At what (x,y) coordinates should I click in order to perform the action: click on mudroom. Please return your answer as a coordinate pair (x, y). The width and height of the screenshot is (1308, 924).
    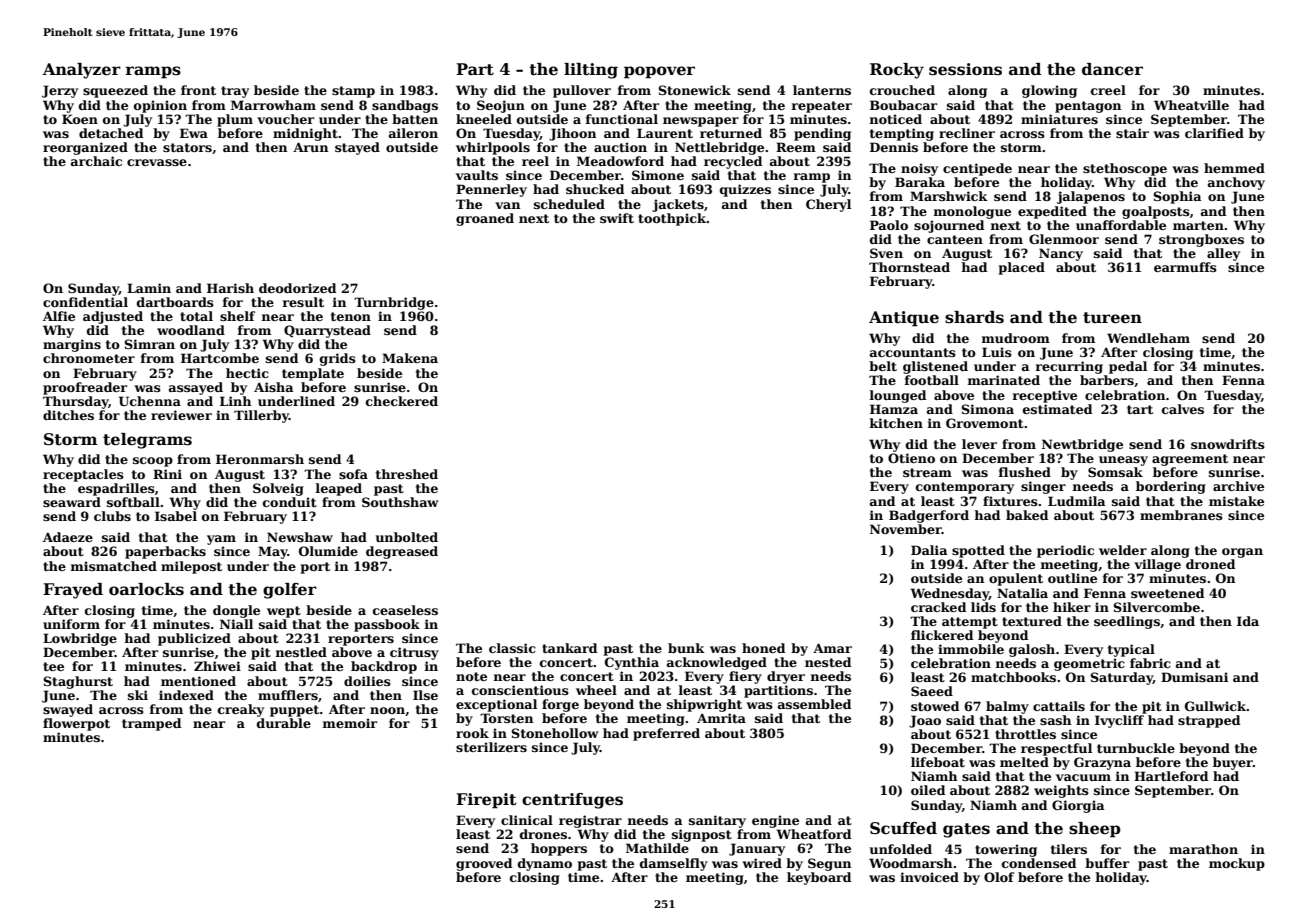
    Looking at the image, I should click on (1016, 338).
